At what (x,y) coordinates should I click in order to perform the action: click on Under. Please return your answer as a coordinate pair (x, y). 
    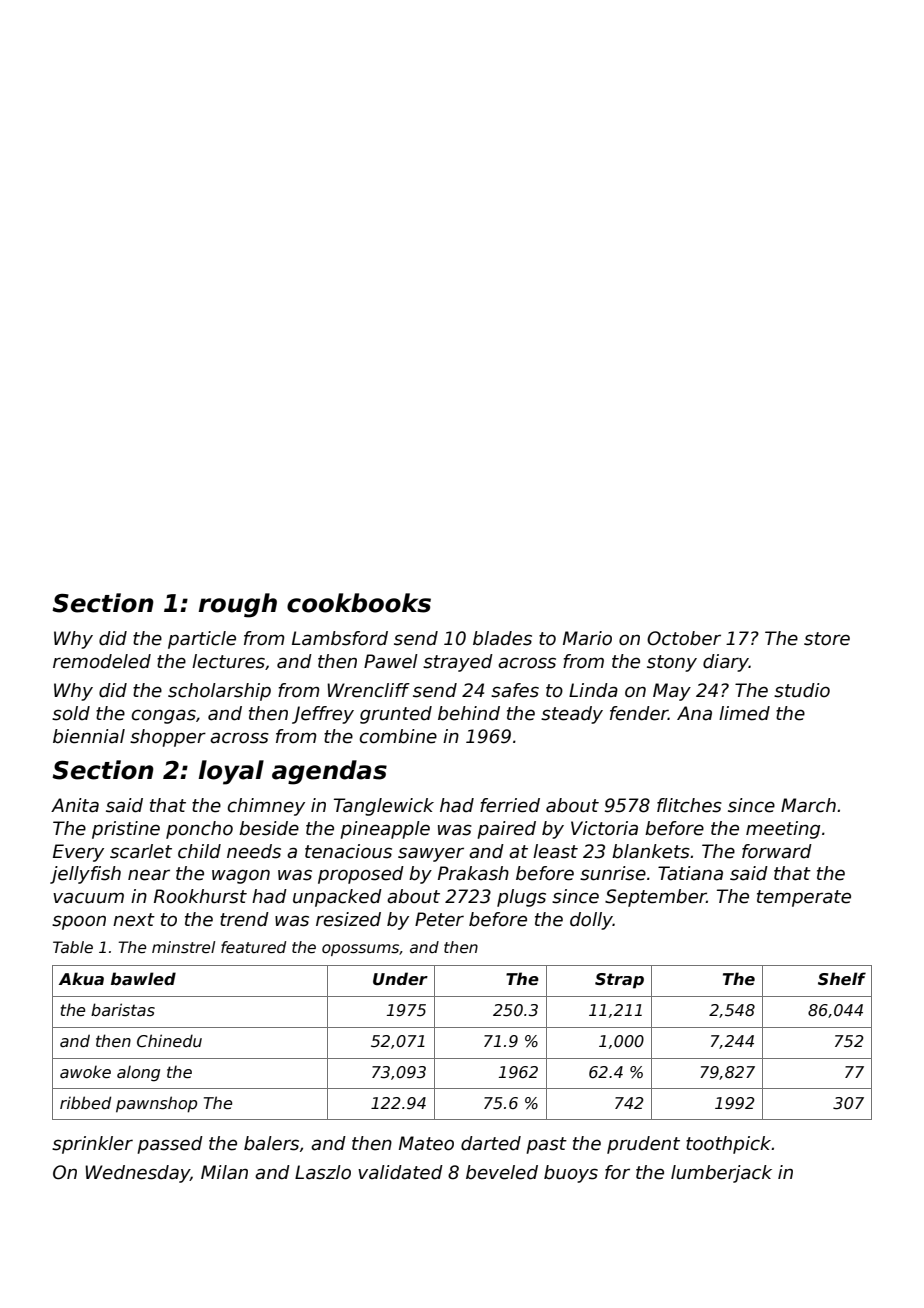
    Looking at the image, I should click on (400, 979).
